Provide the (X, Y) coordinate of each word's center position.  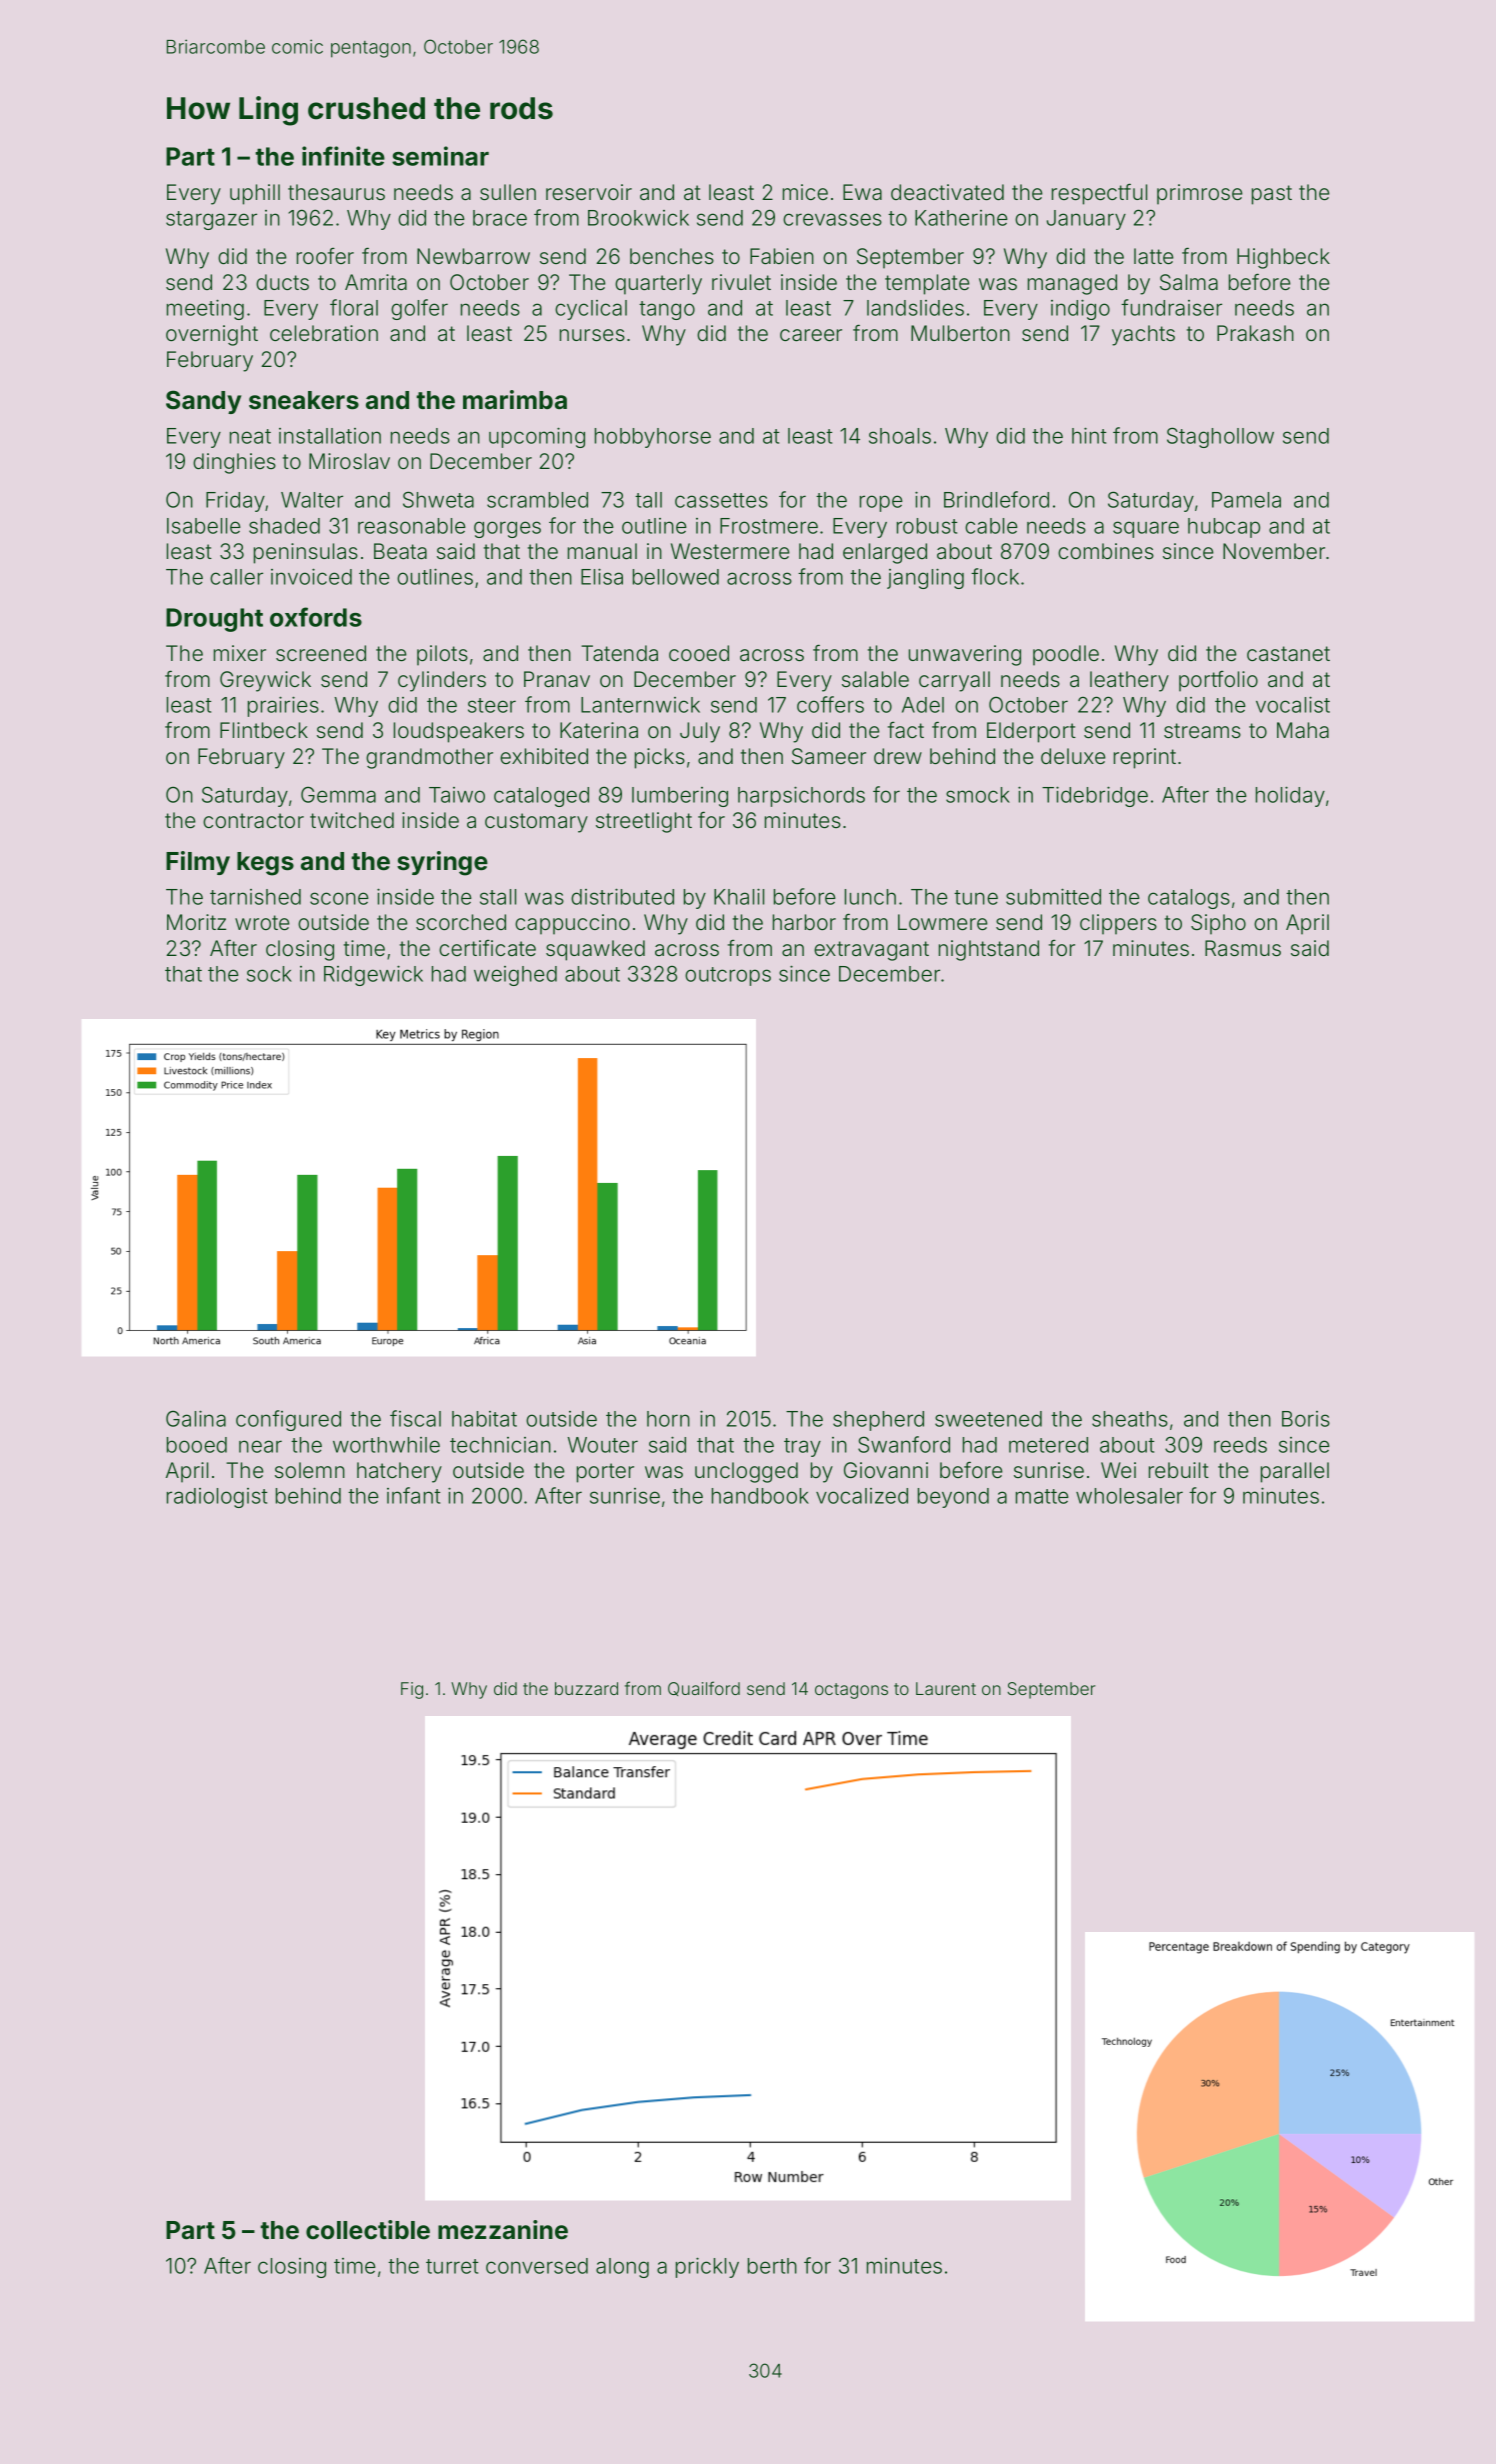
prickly (707, 2267)
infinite (343, 156)
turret (452, 2266)
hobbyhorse (653, 438)
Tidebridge (1095, 796)
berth (772, 2266)
